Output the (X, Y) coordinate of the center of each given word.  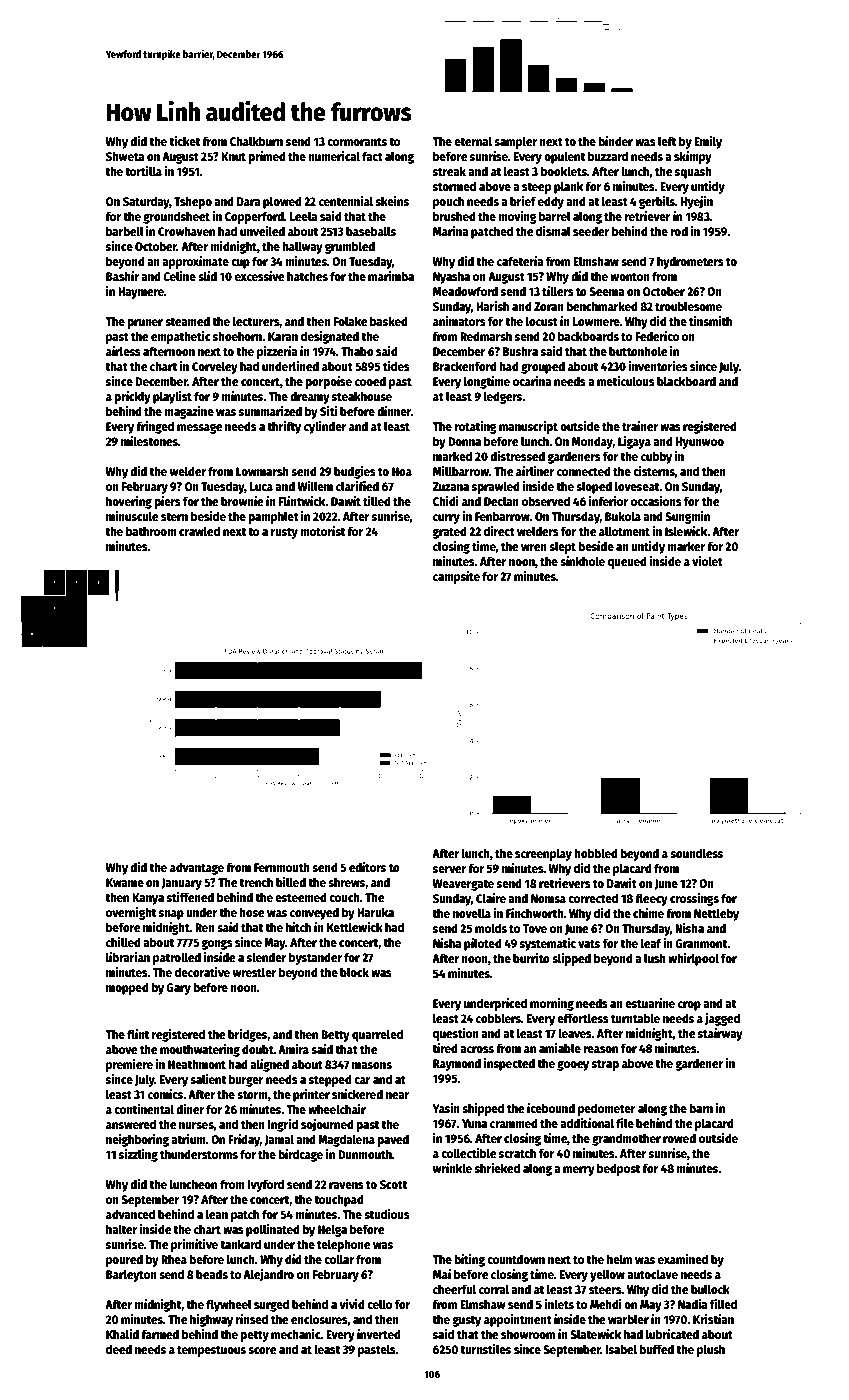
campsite (456, 577)
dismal (553, 231)
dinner (394, 411)
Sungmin (687, 517)
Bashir (122, 276)
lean (217, 1214)
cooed (370, 381)
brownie (242, 501)
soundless (697, 853)
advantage (197, 868)
